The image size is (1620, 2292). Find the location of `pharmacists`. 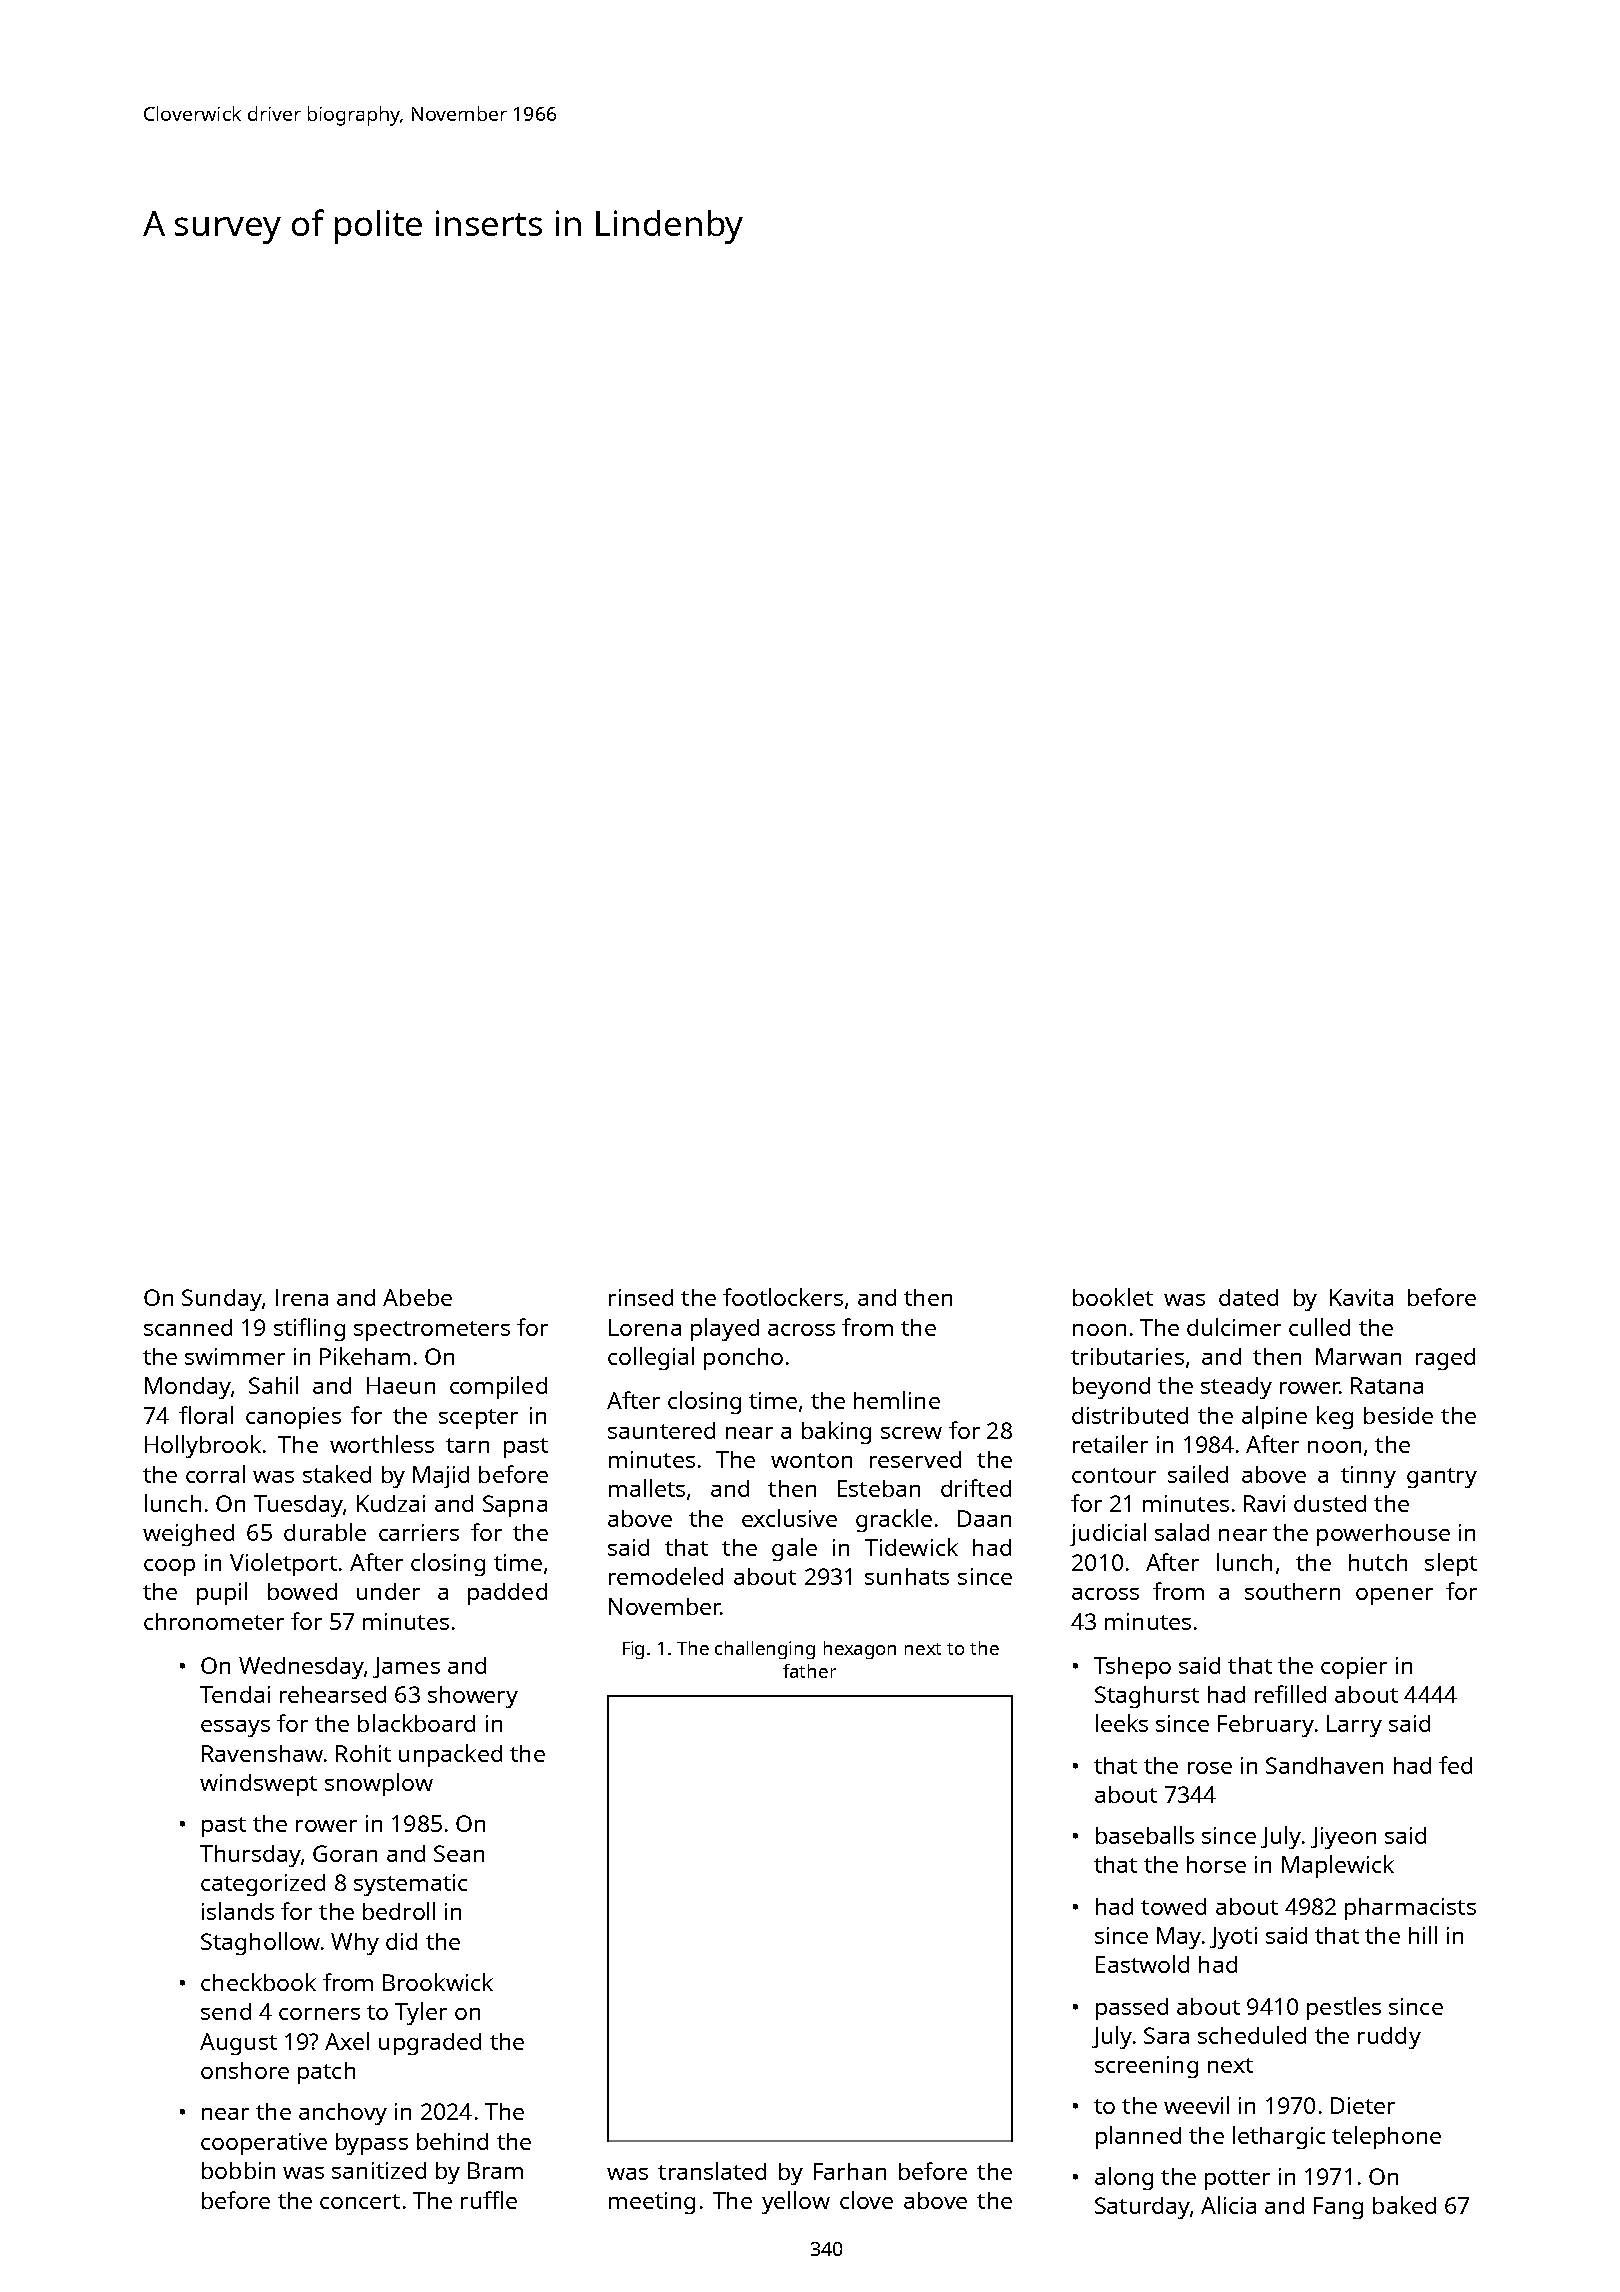

pharmacists is located at coordinates (1410, 1909).
